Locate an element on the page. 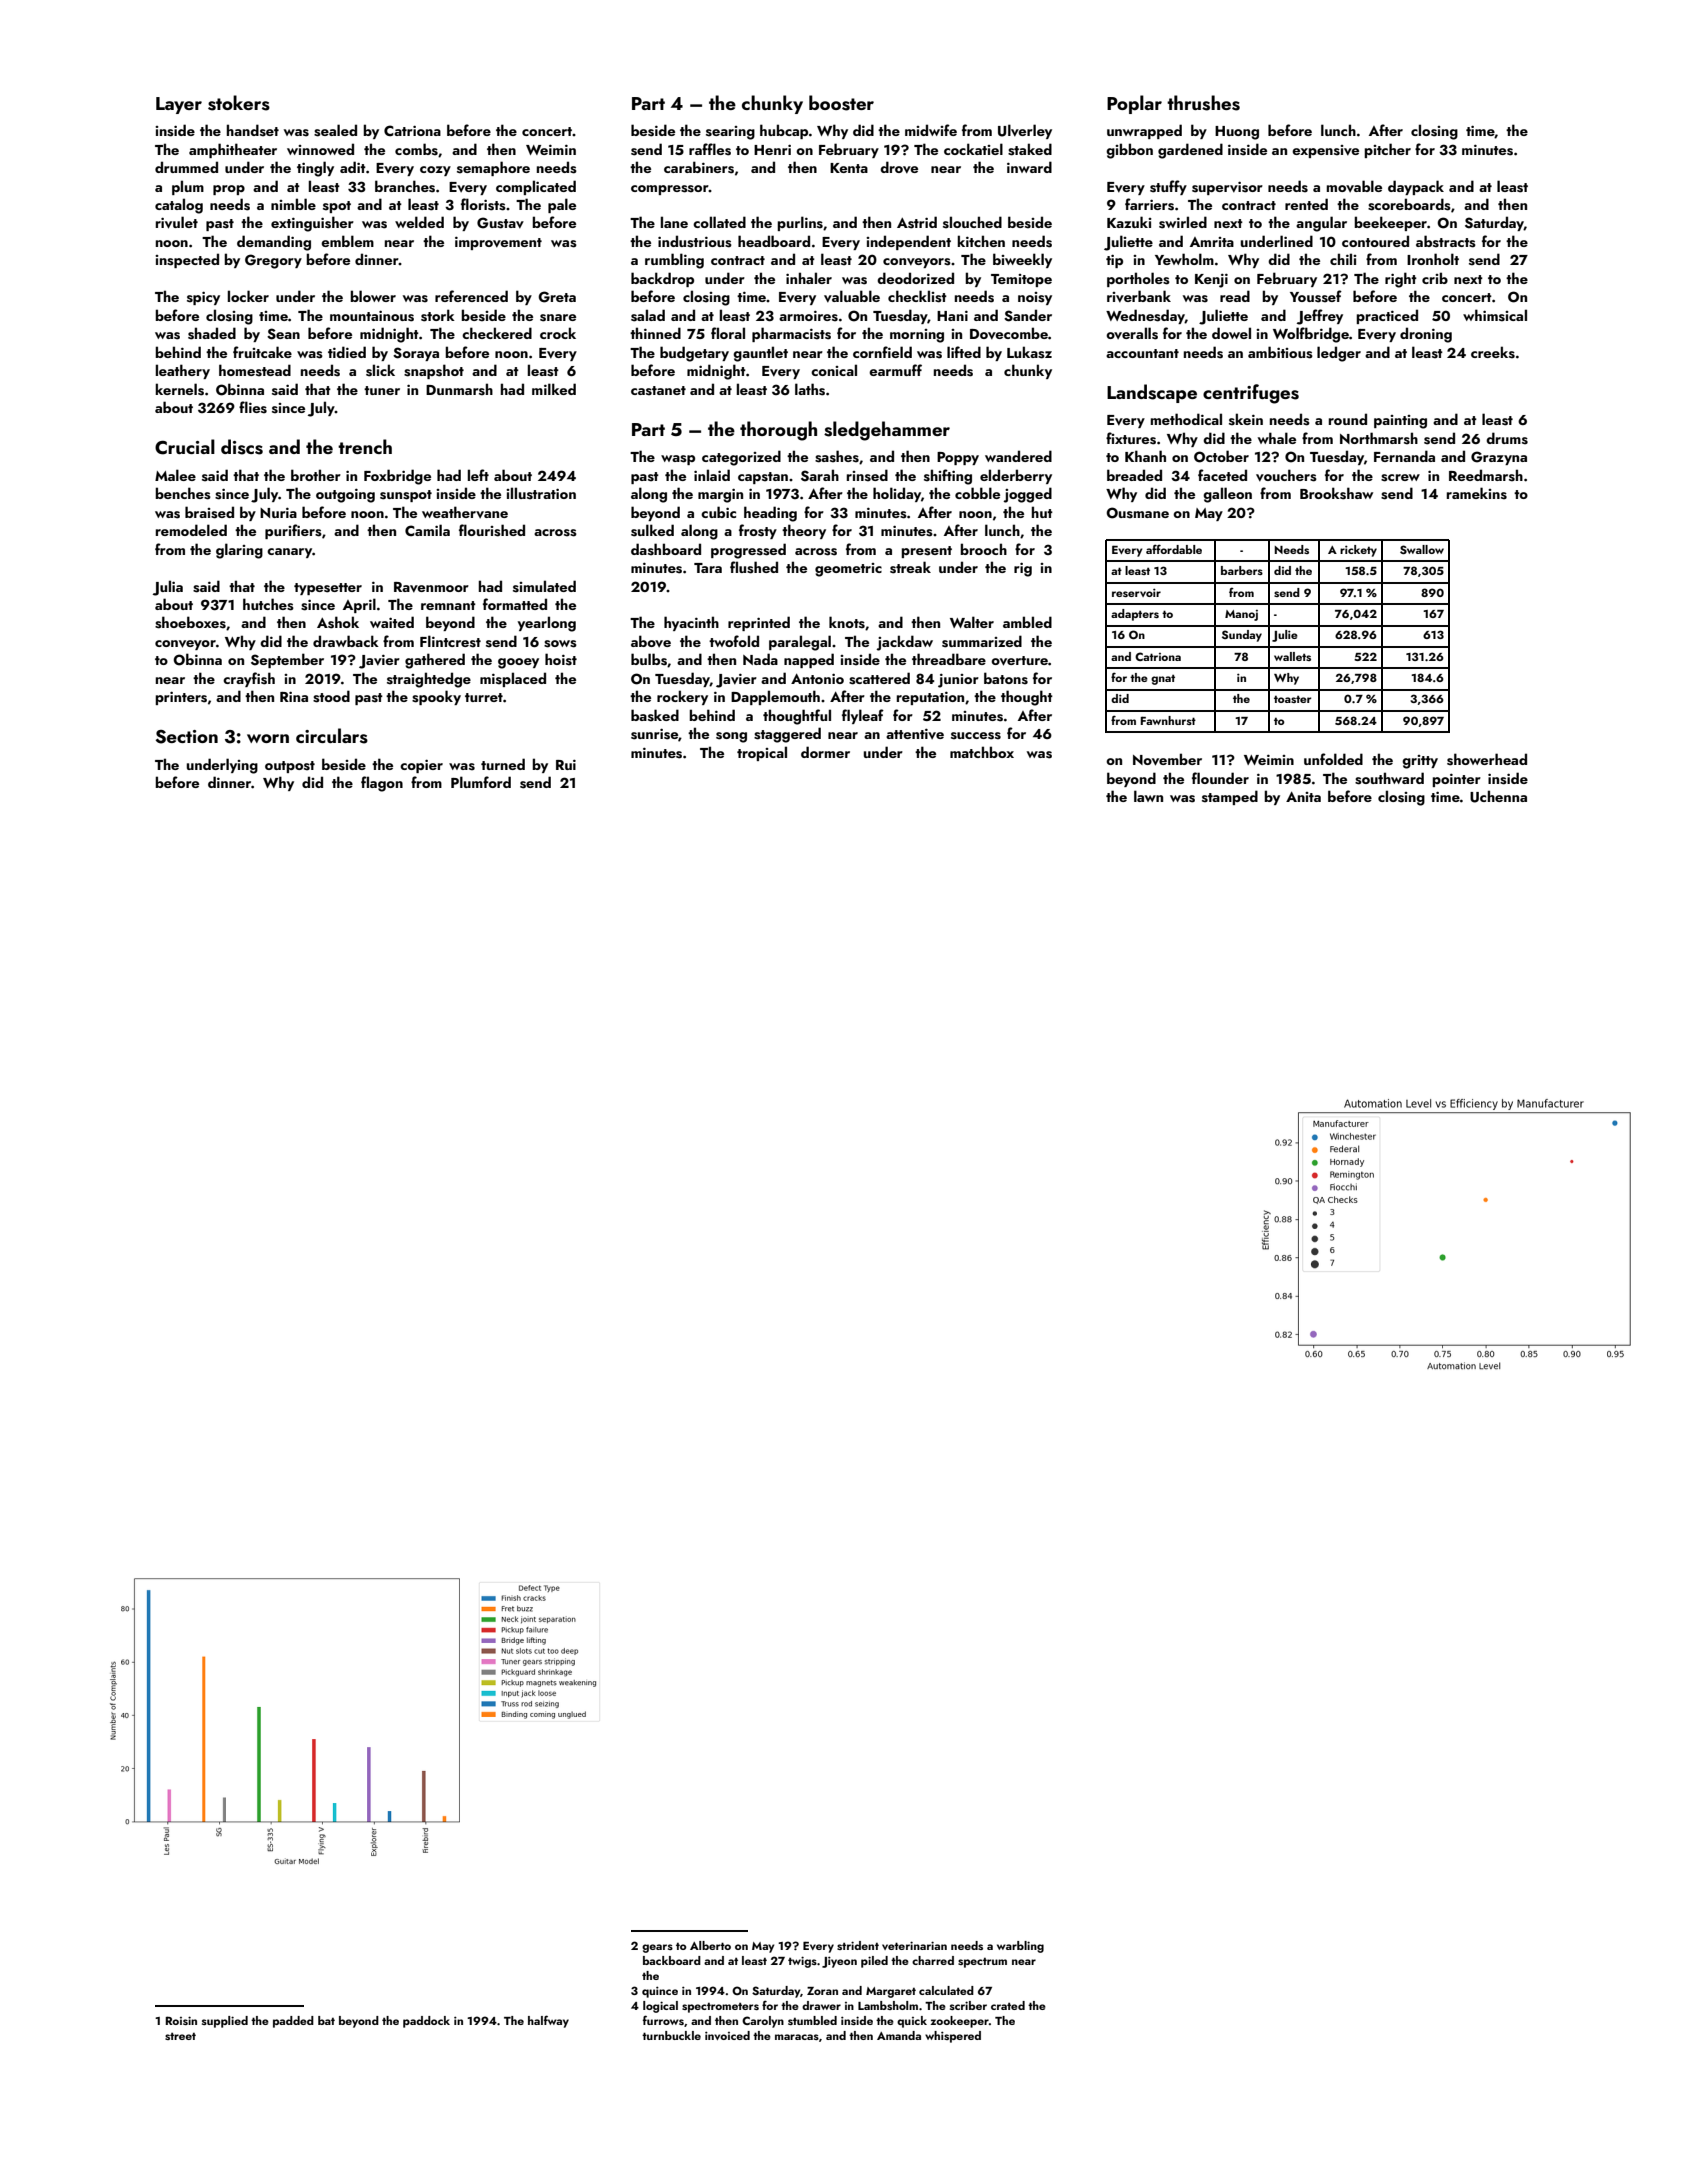  sealed is located at coordinates (335, 130).
